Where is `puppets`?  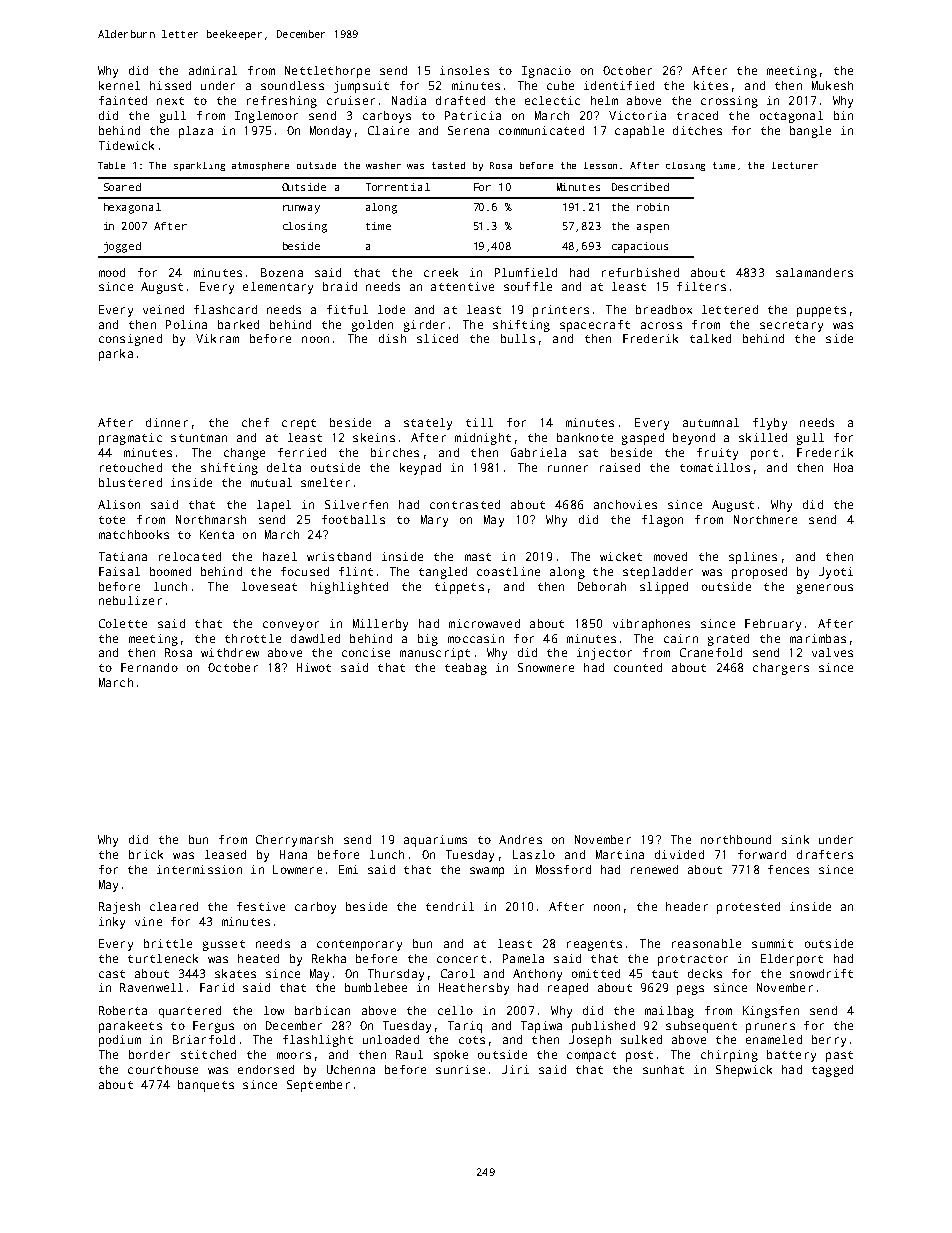 puppets is located at coordinates (821, 311).
